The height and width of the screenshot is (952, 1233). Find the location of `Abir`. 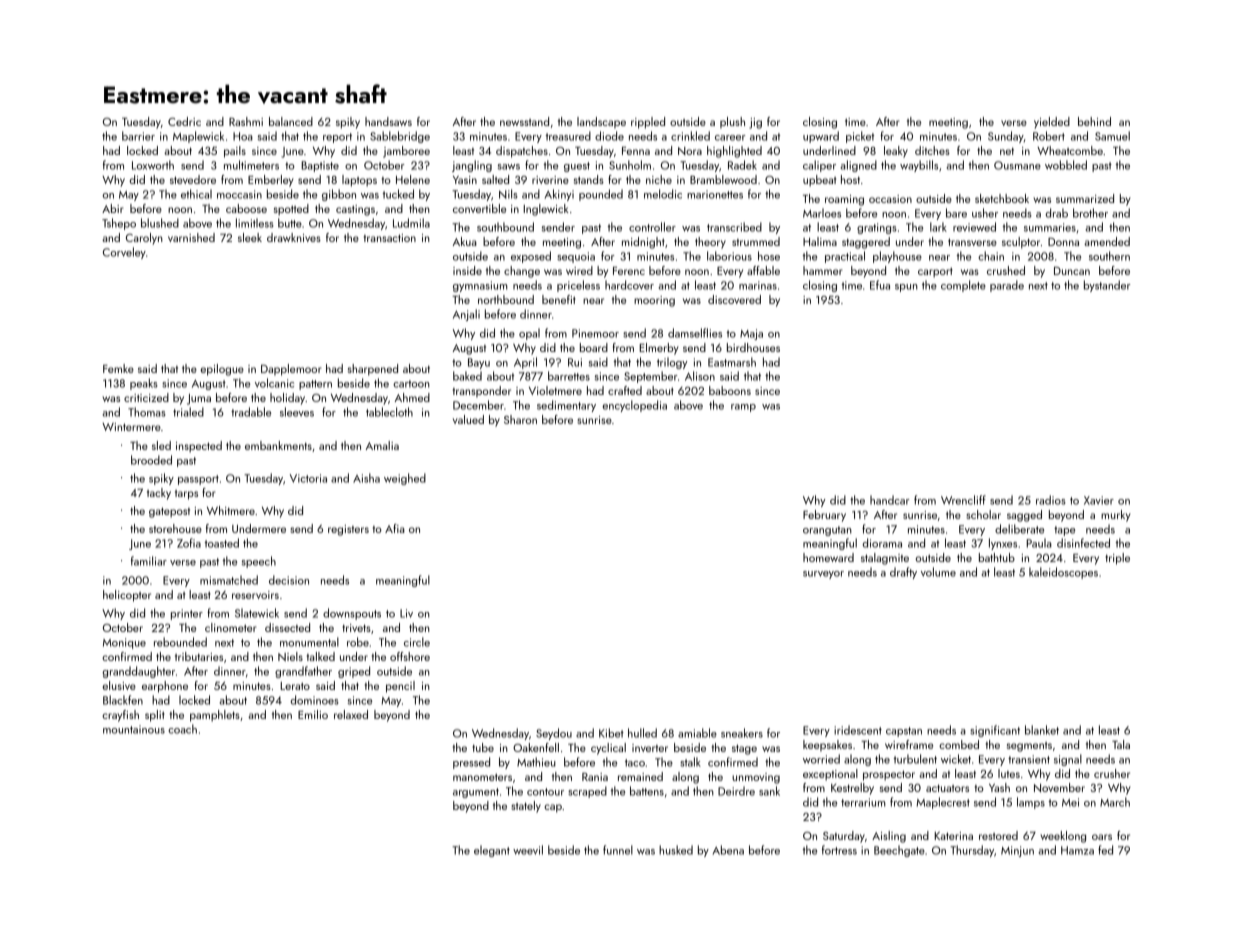

Abir is located at coordinates (112, 208).
